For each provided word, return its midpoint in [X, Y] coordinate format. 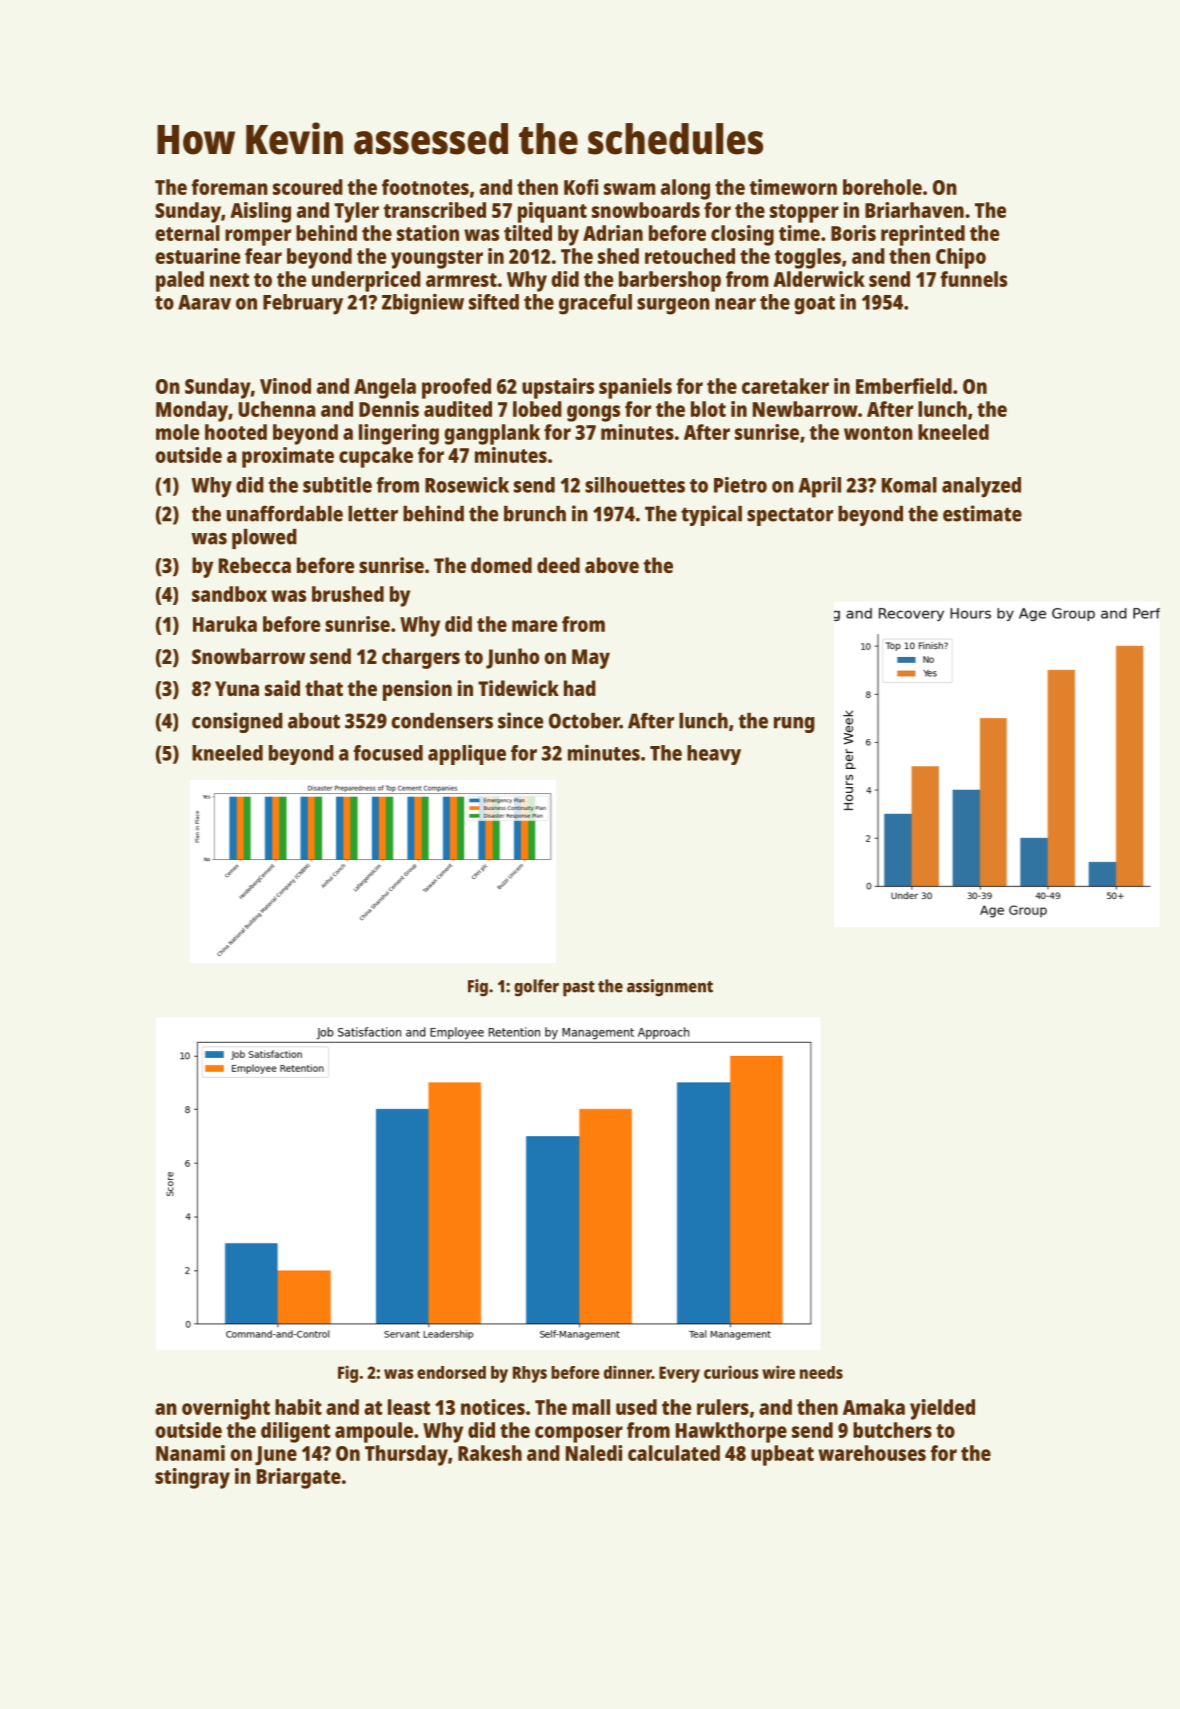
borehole [882, 187]
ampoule [374, 1432]
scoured [308, 187]
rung [794, 725]
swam [630, 189]
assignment [670, 988]
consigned [237, 722]
